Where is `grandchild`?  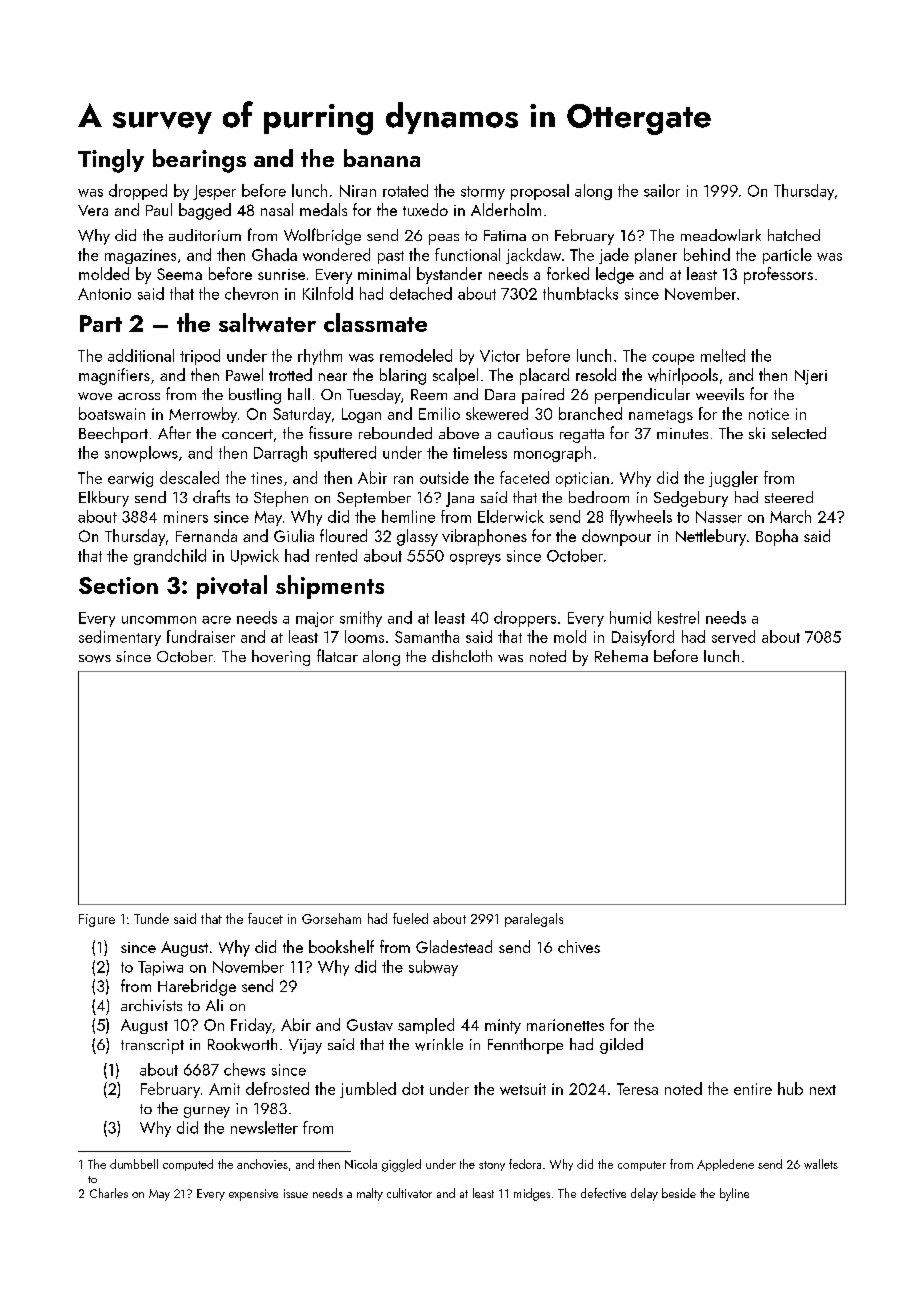 grandchild is located at coordinates (170, 557).
